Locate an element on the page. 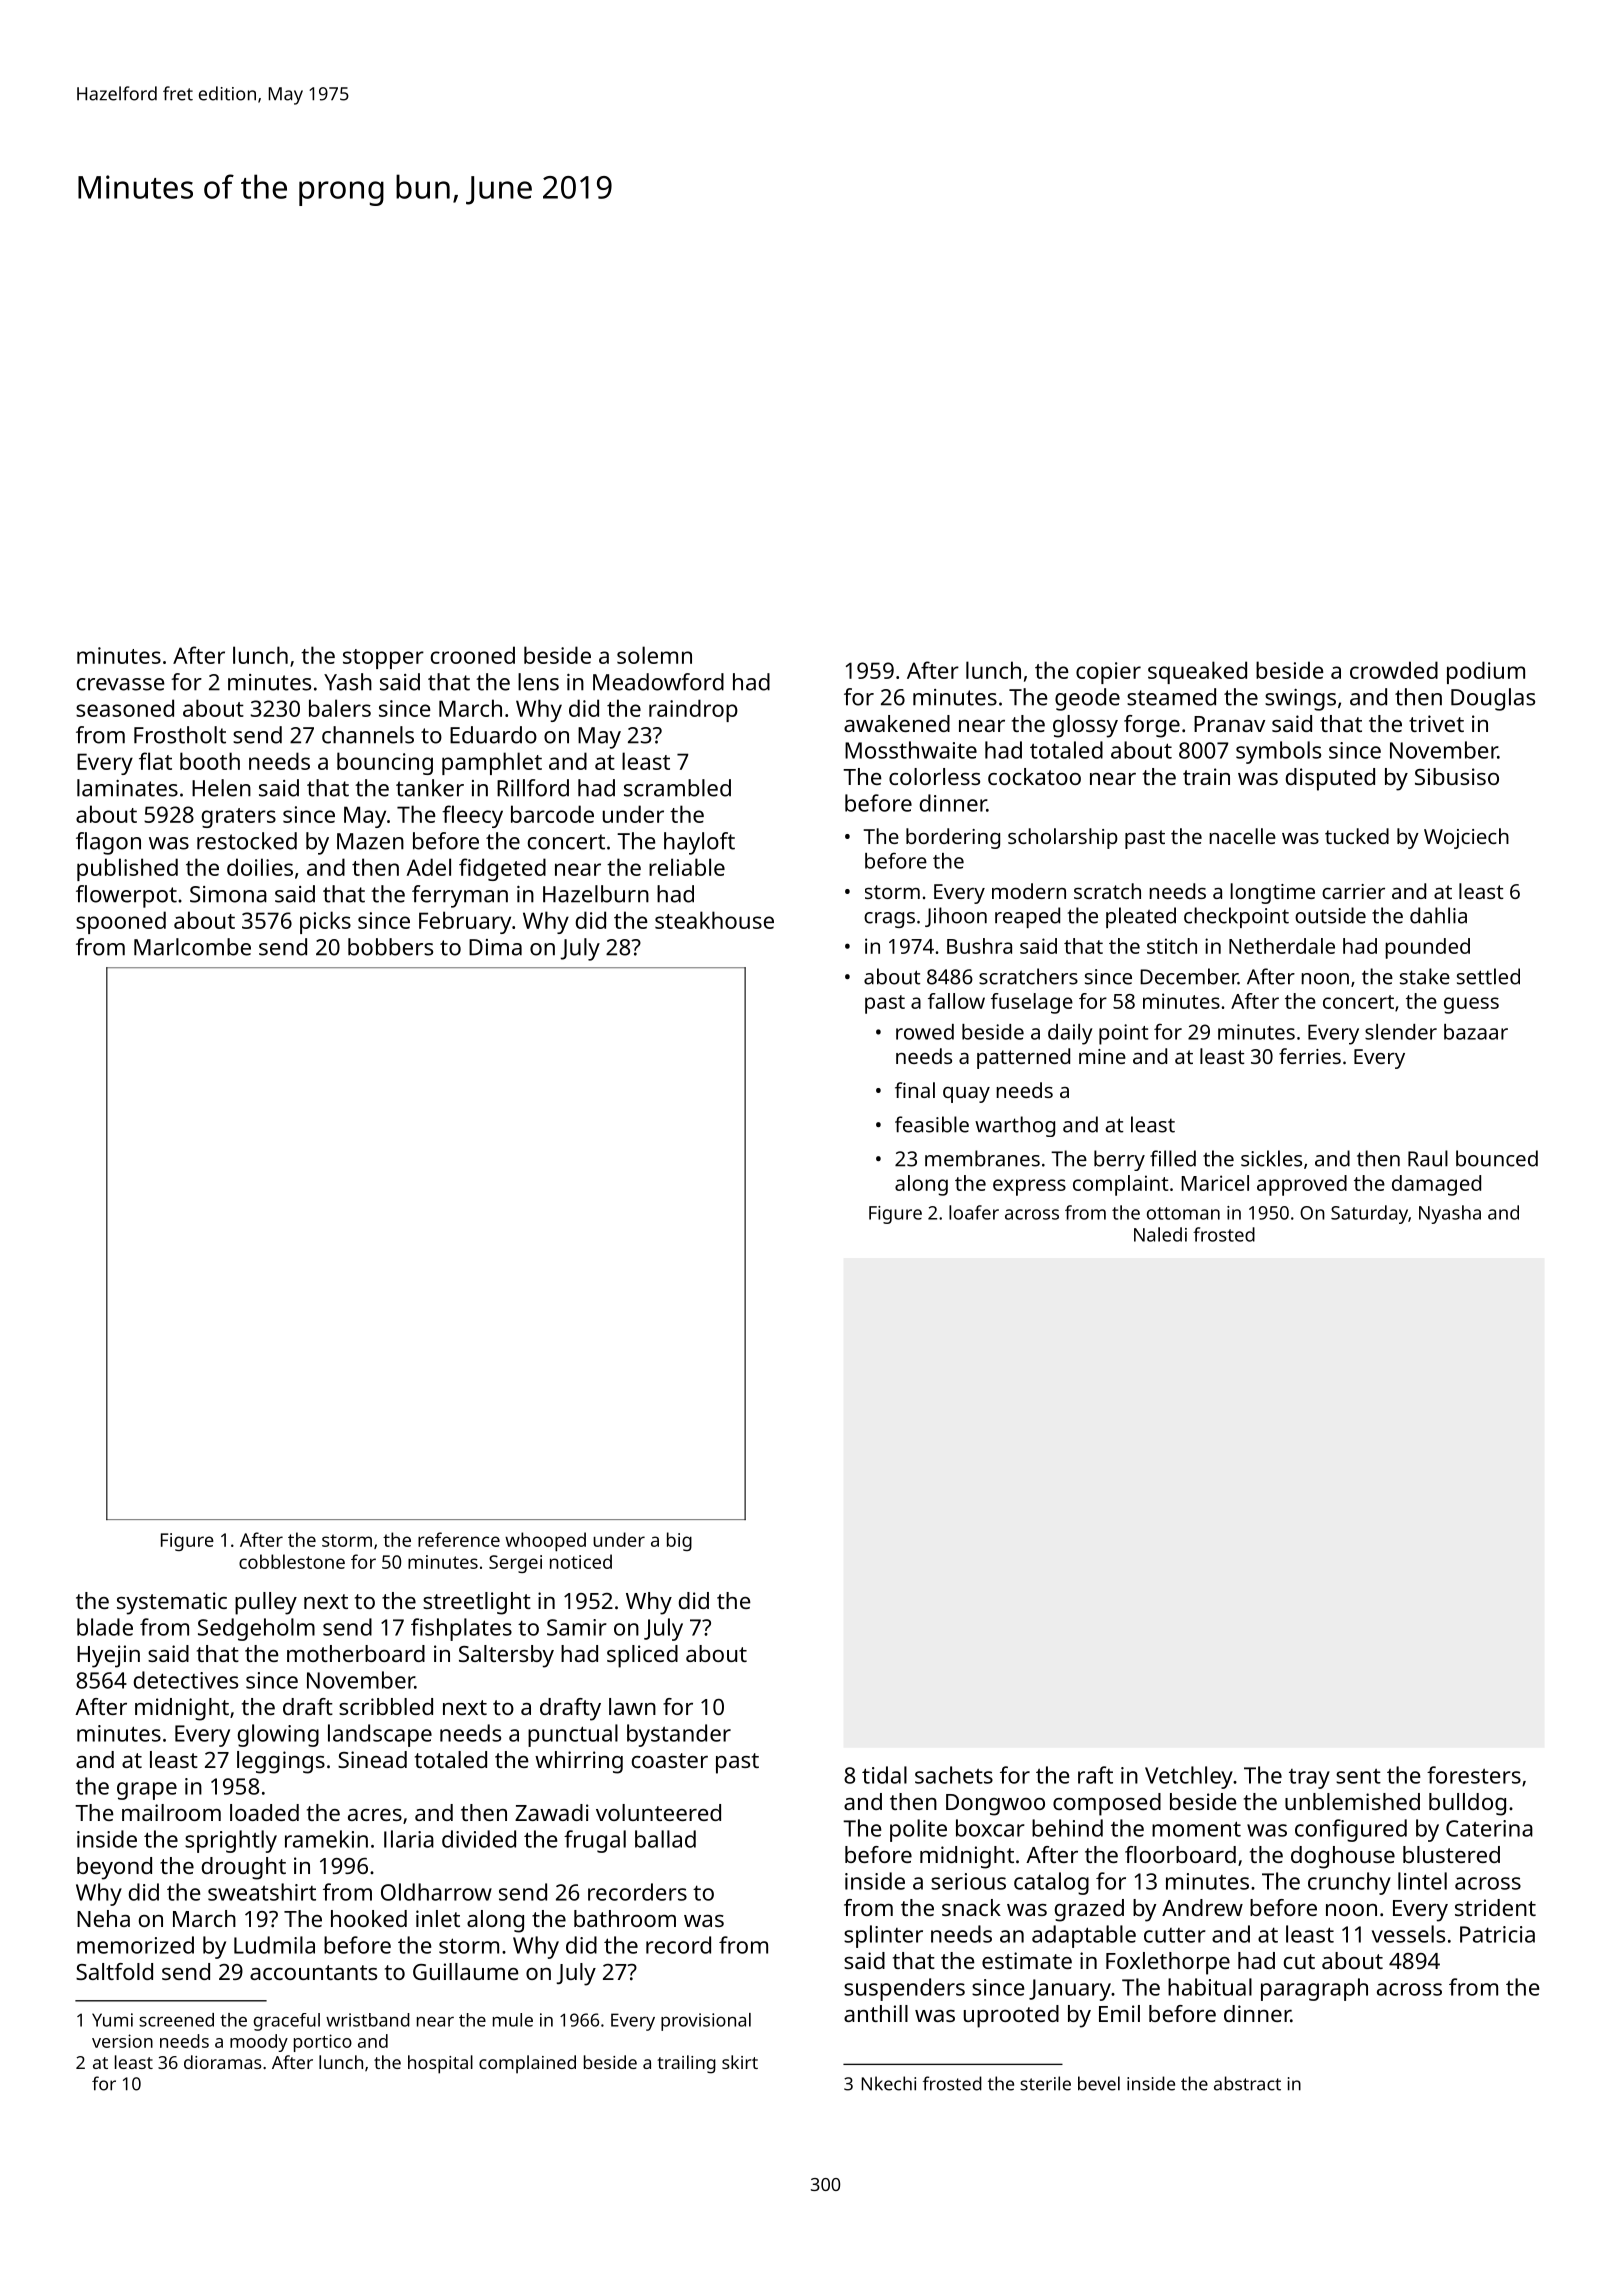 The height and width of the page is (2292, 1620). Naledi is located at coordinates (1160, 1234).
